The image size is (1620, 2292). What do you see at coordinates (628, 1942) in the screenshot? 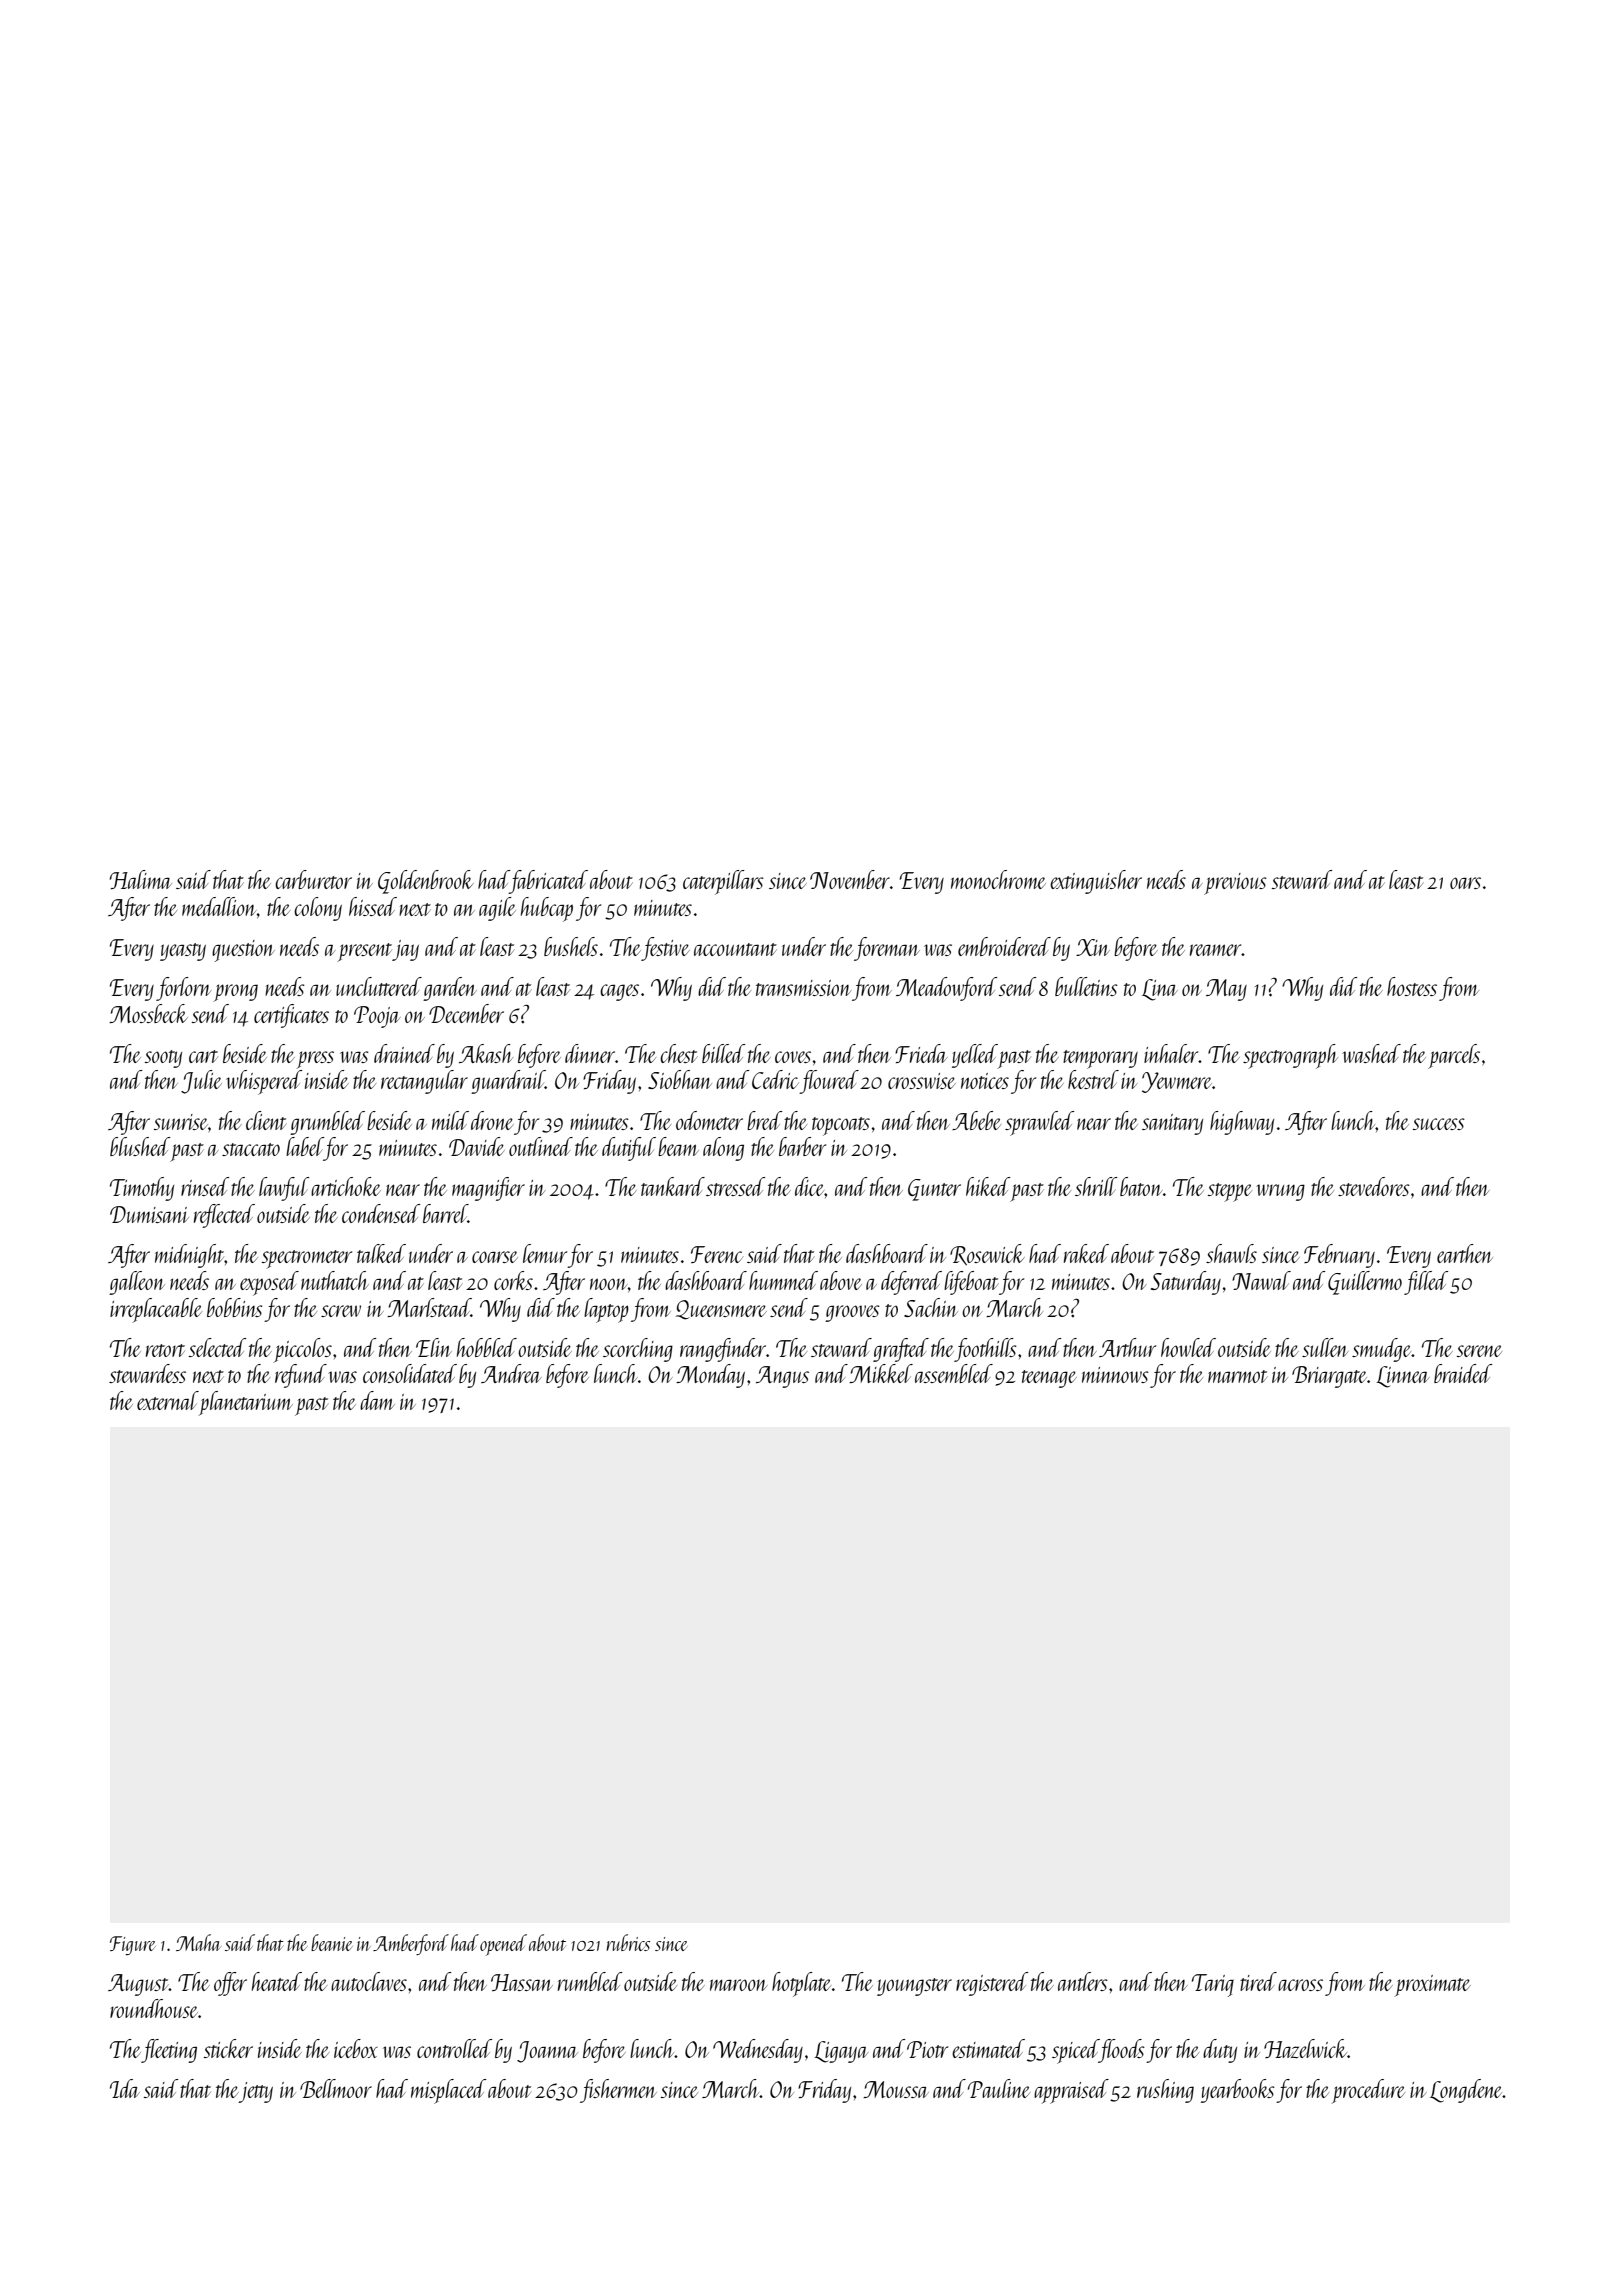
I see `rubrics` at bounding box center [628, 1942].
